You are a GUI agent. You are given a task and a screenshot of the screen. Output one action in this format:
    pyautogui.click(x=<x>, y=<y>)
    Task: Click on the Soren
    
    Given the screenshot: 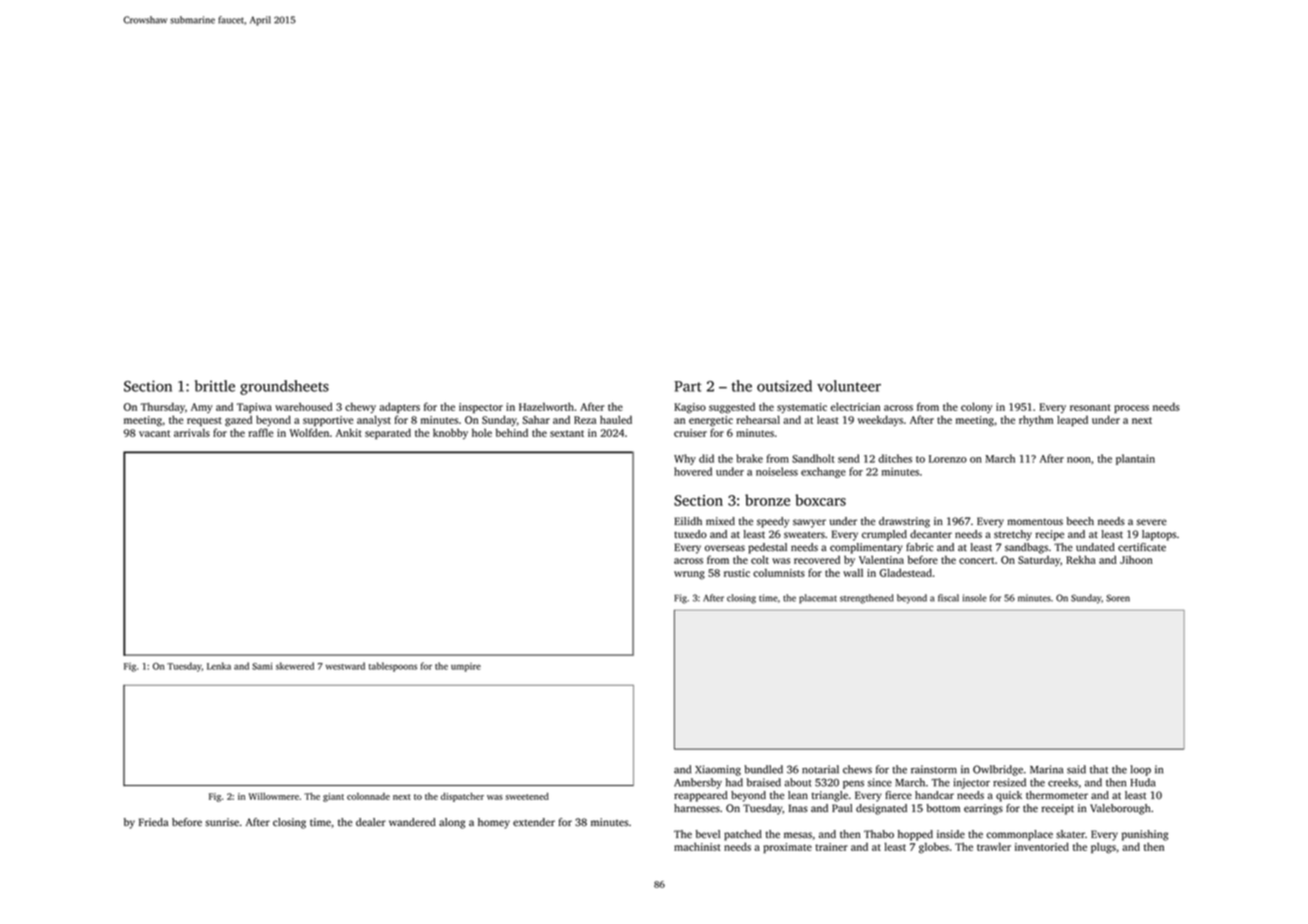 What is the action you would take?
    pyautogui.click(x=1118, y=598)
